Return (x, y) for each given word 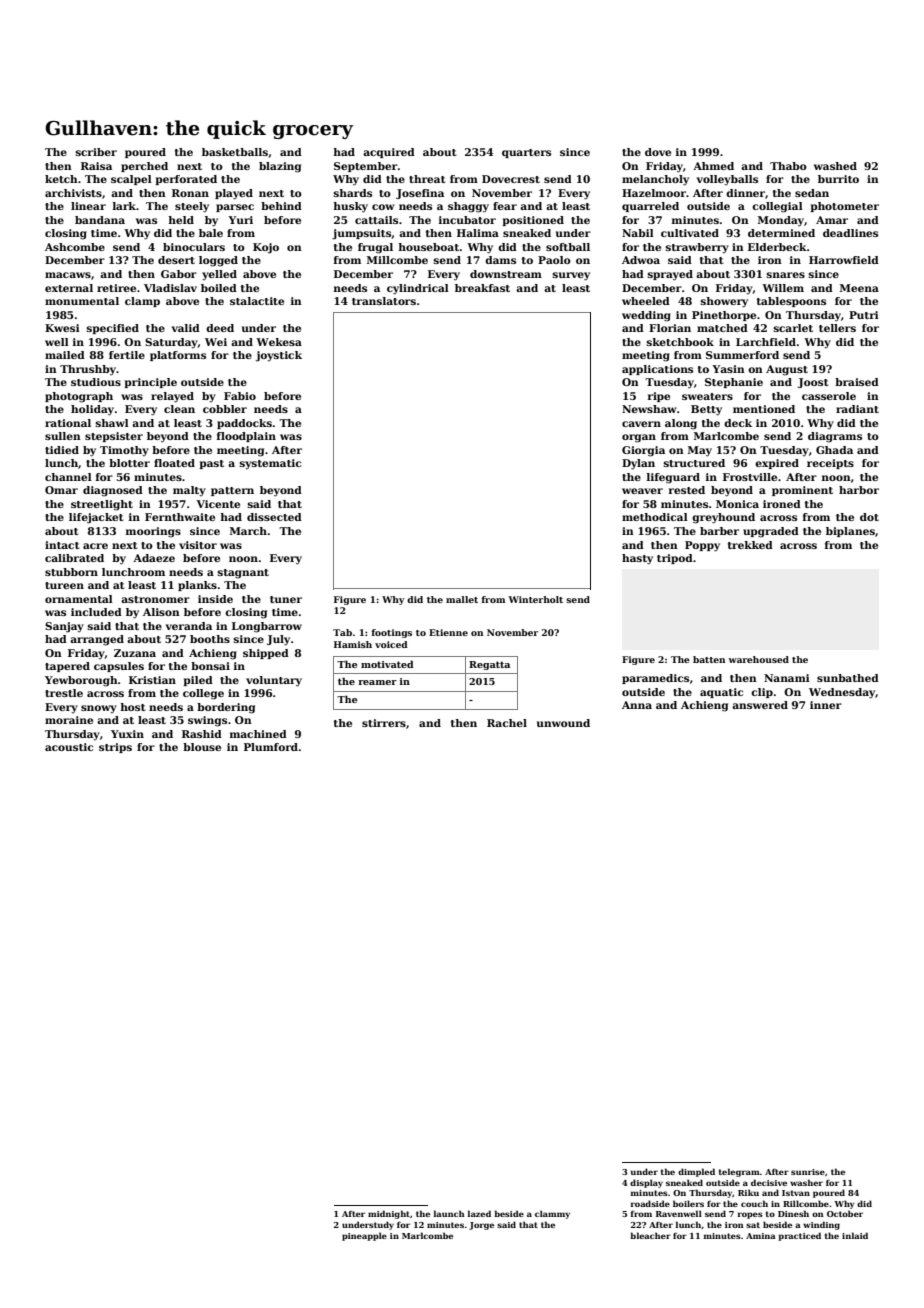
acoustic (69, 747)
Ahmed (713, 166)
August (787, 370)
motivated (387, 664)
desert (176, 260)
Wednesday (842, 693)
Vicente (218, 504)
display (646, 1183)
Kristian (152, 680)
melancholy (655, 180)
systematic (270, 464)
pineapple (364, 1236)
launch (449, 1213)
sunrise (808, 1172)
